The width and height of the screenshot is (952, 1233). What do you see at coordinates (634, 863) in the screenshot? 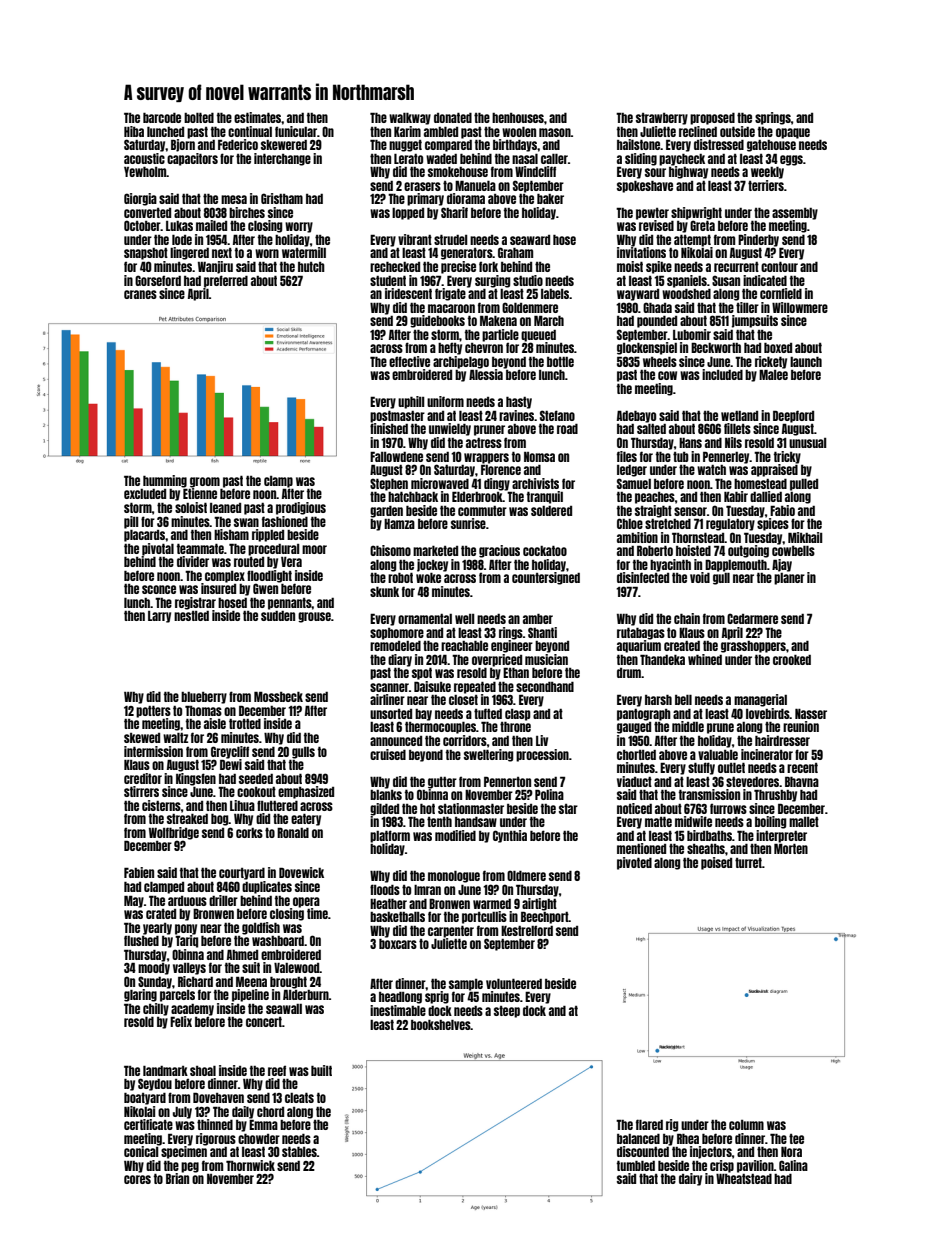
I see `pivoted` at bounding box center [634, 863].
